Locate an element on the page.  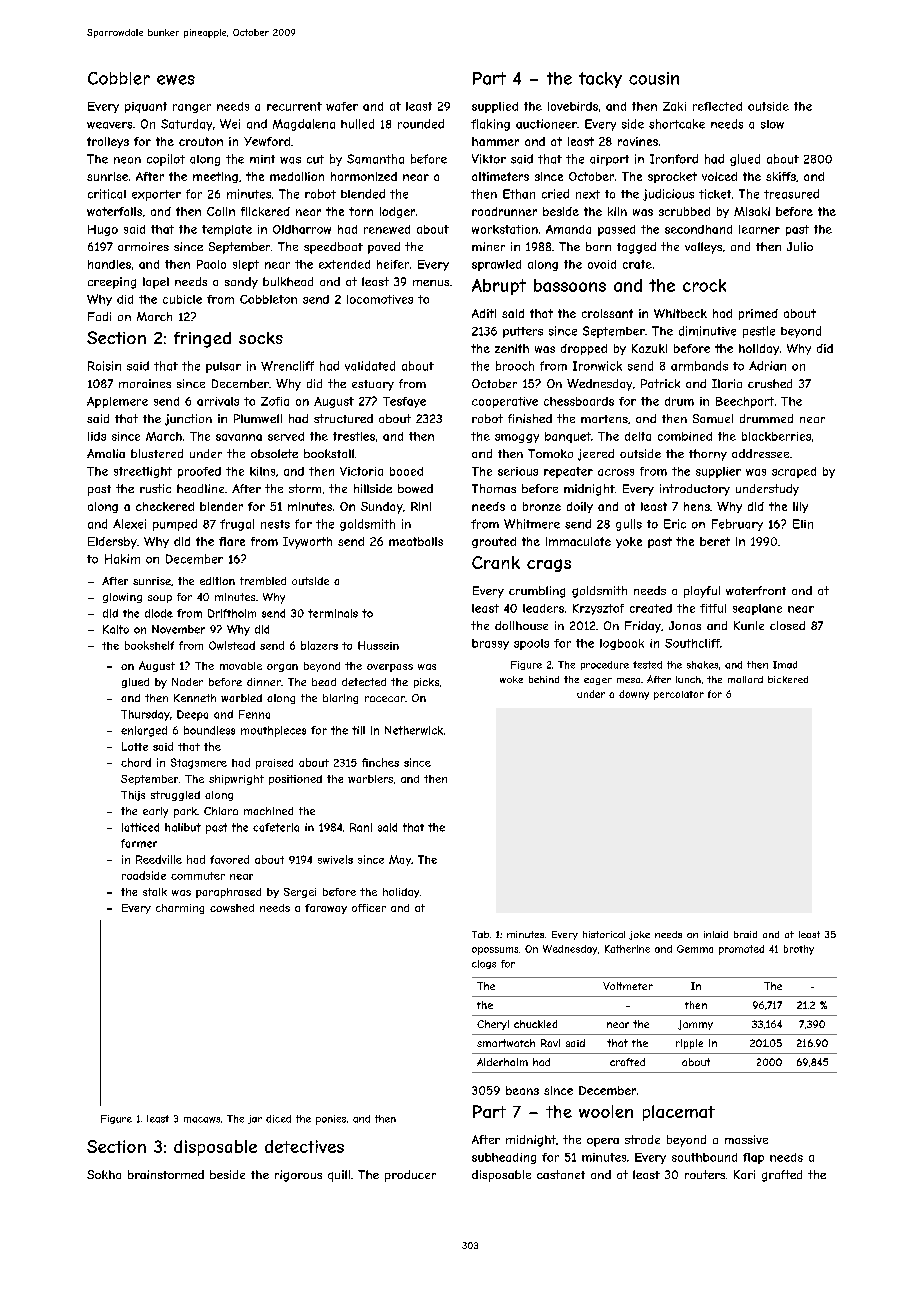
brooch is located at coordinates (515, 366).
